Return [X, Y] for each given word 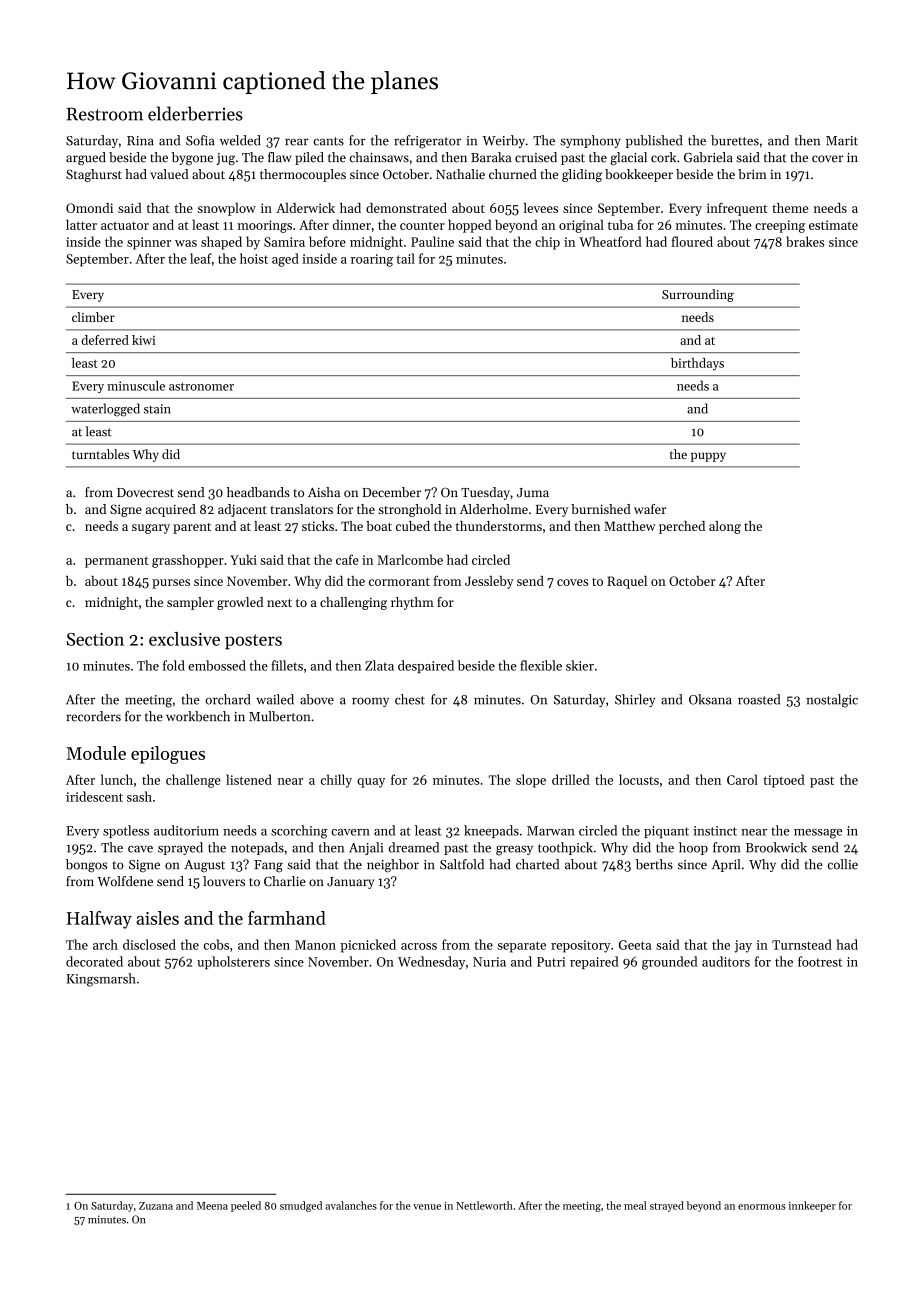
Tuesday [485, 493]
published [654, 141]
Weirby [503, 141]
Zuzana [156, 1206]
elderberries [195, 113]
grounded [670, 963]
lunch [117, 779]
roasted [759, 699]
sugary [151, 529]
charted [537, 864]
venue [427, 1207]
